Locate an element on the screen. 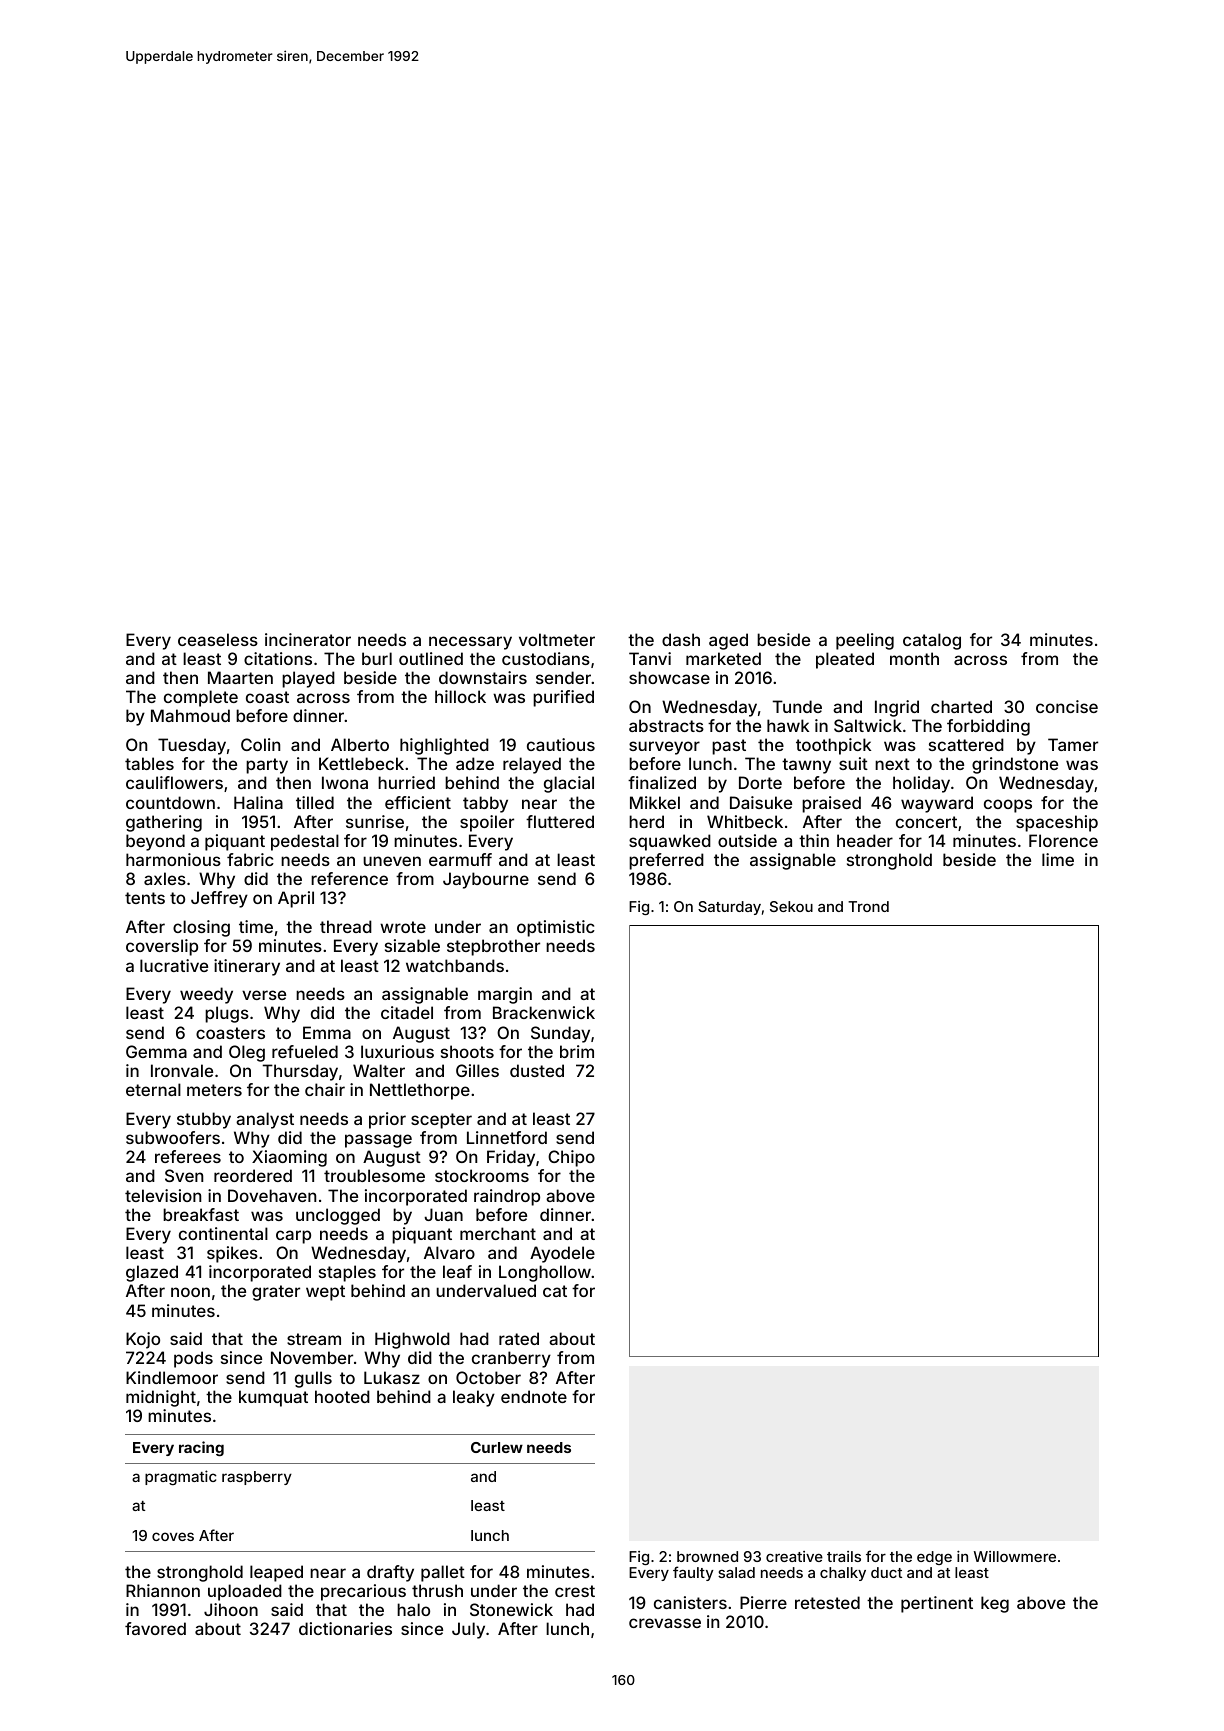  hooted is located at coordinates (342, 1396).
